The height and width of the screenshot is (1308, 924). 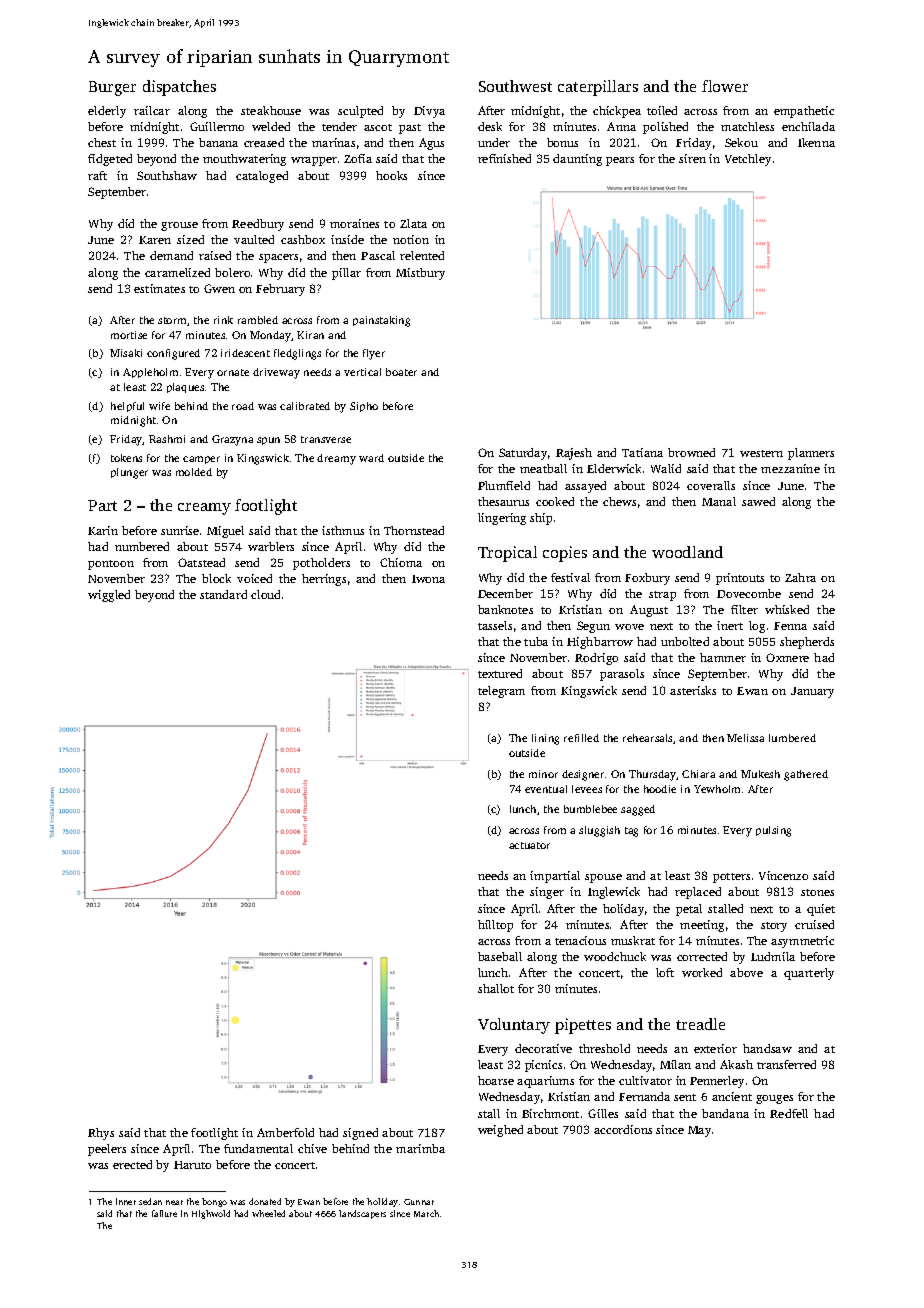 I want to click on toiled, so click(x=662, y=110).
